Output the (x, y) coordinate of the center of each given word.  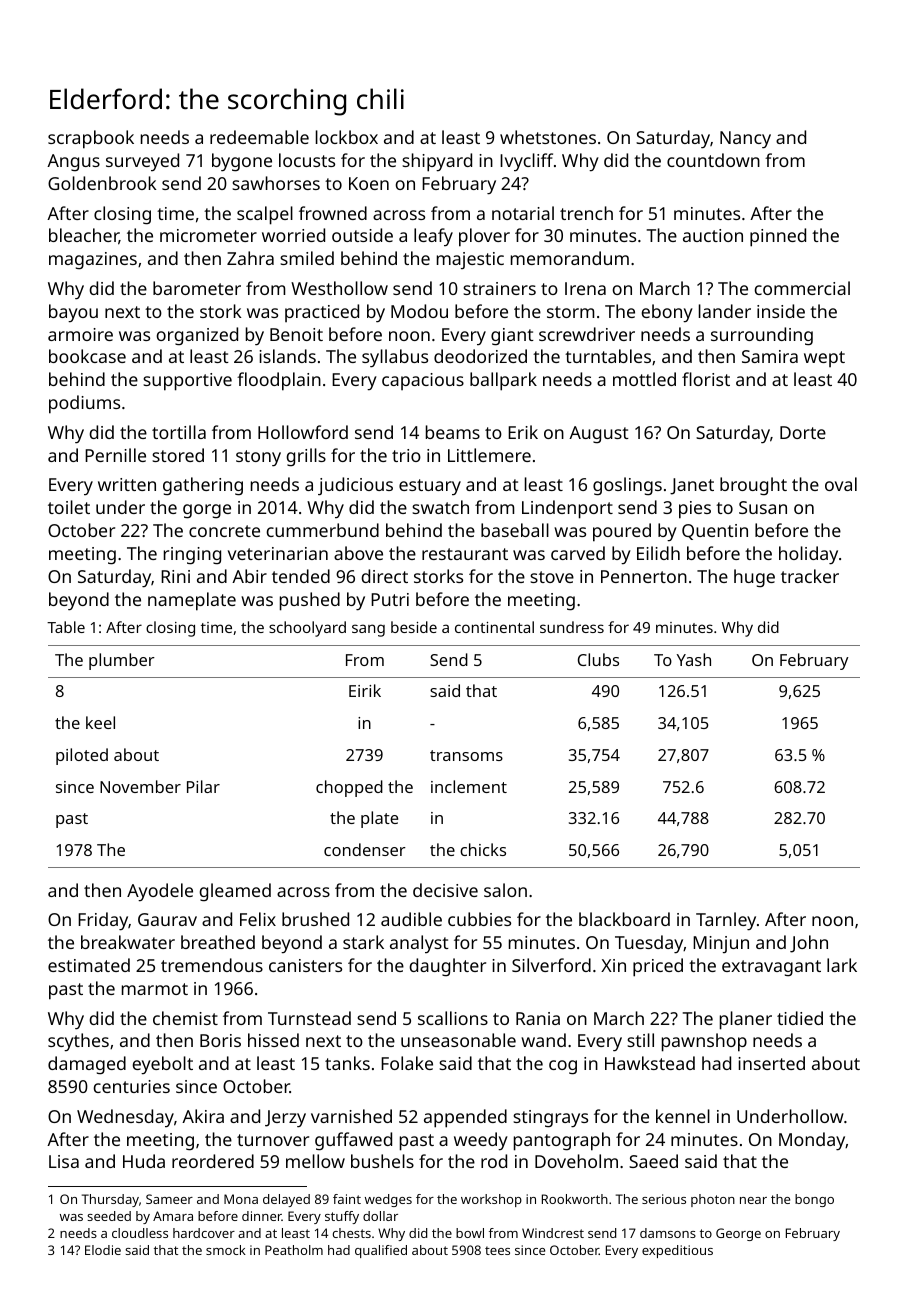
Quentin (715, 532)
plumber (122, 661)
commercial (802, 288)
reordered (213, 1161)
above (358, 553)
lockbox (347, 137)
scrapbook (91, 139)
